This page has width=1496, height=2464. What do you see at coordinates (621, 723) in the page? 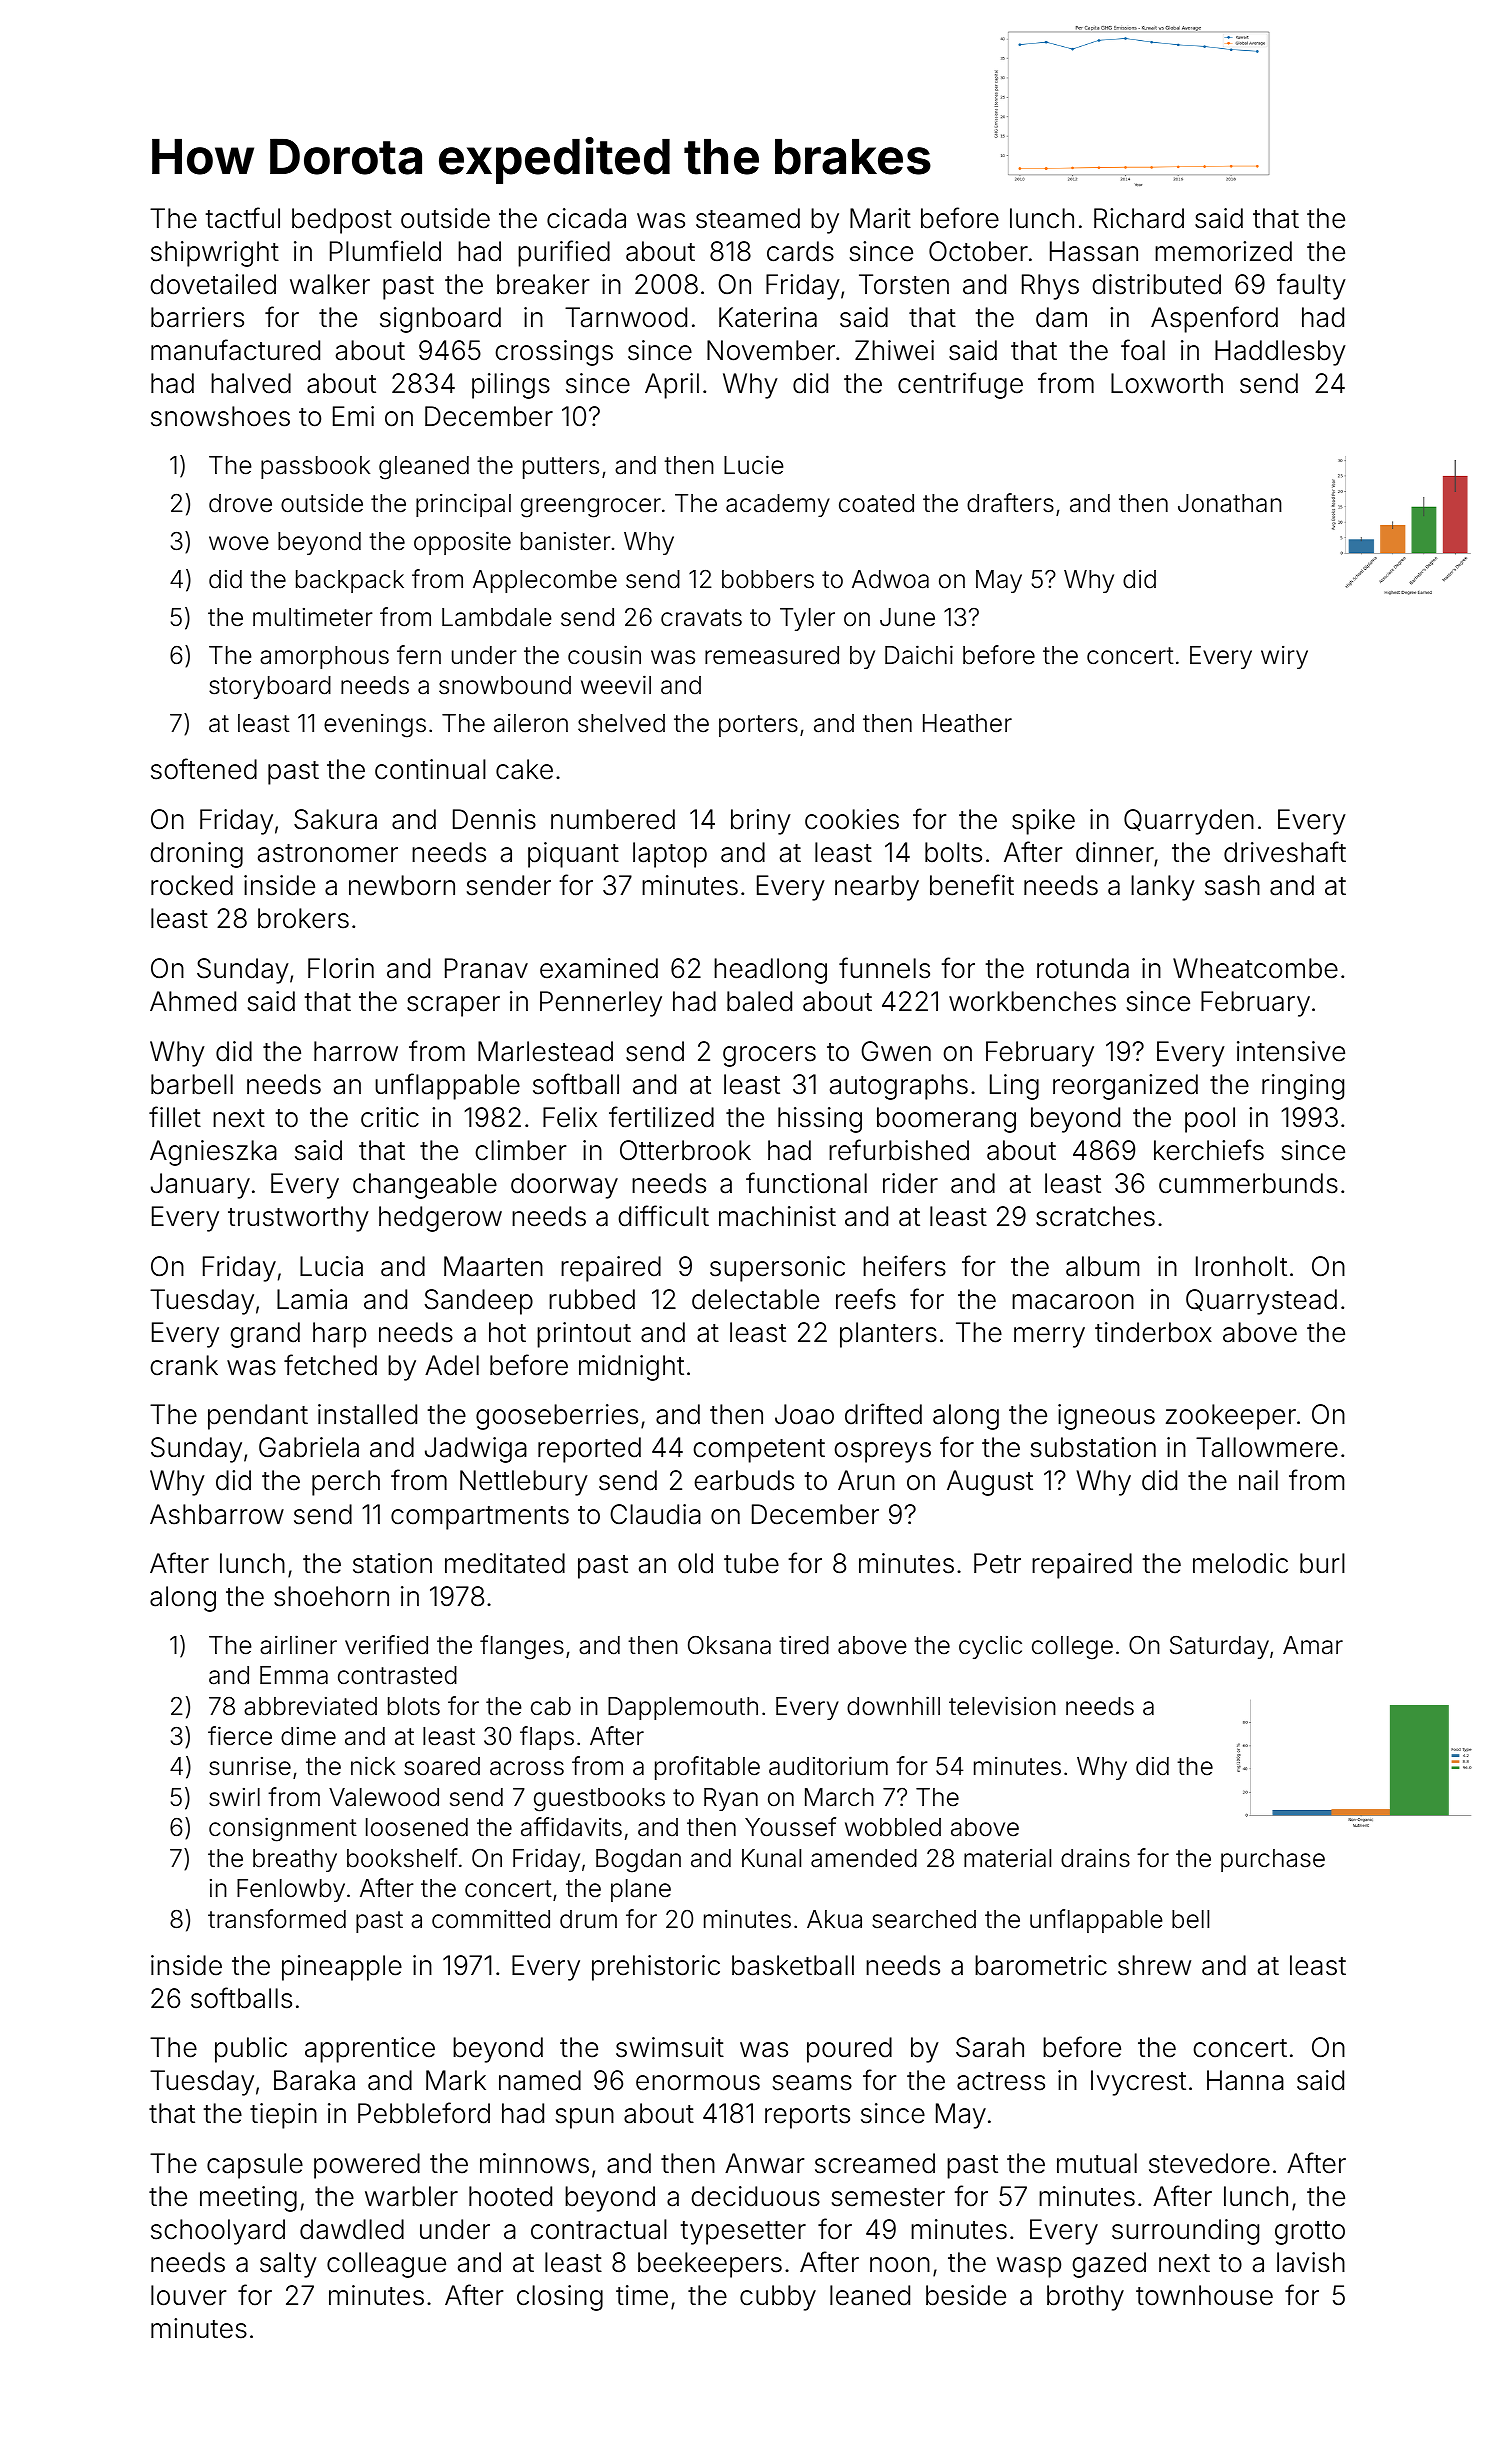
I see `shelved` at bounding box center [621, 723].
